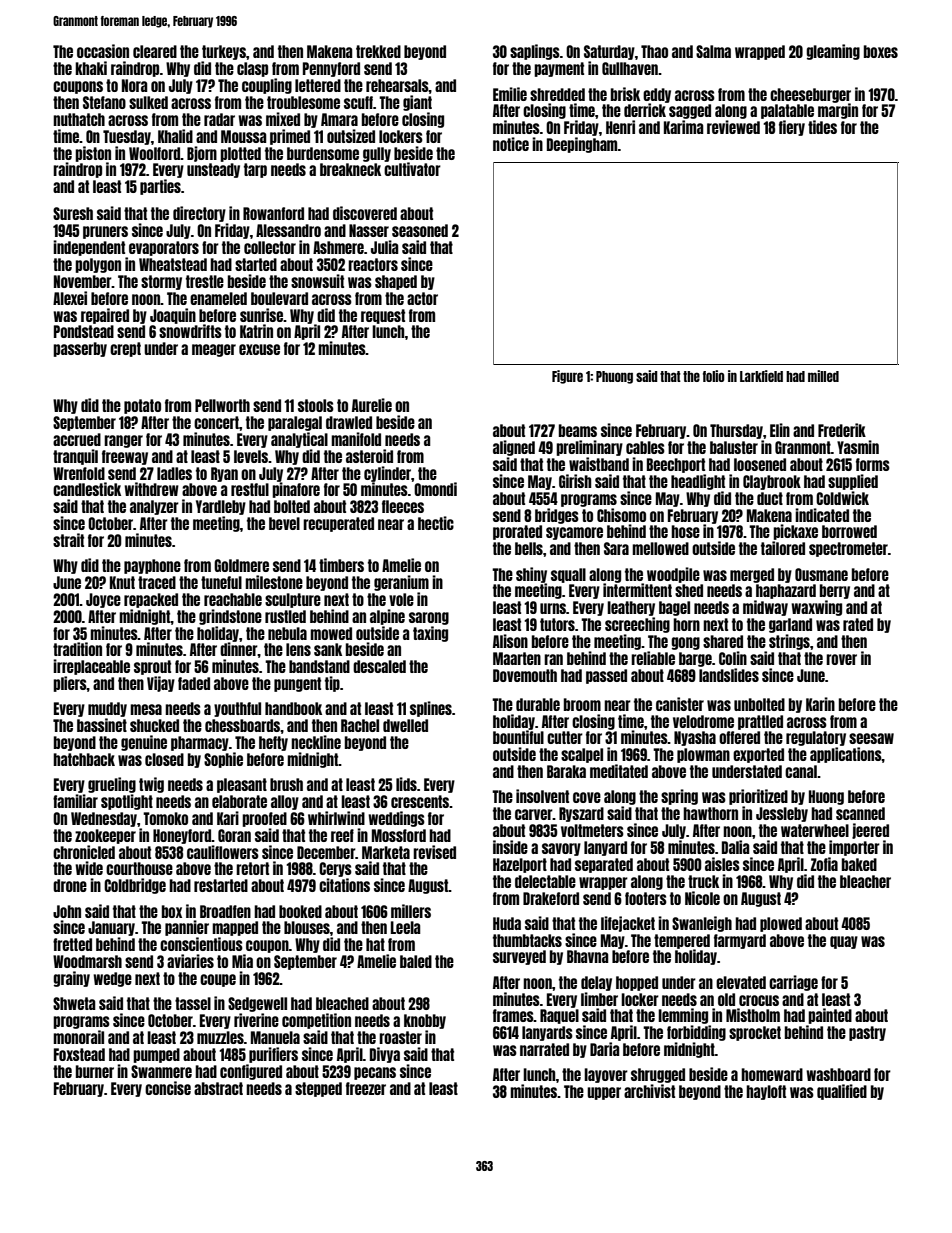  Describe the element at coordinates (173, 316) in the screenshot. I see `Joaquin` at that location.
